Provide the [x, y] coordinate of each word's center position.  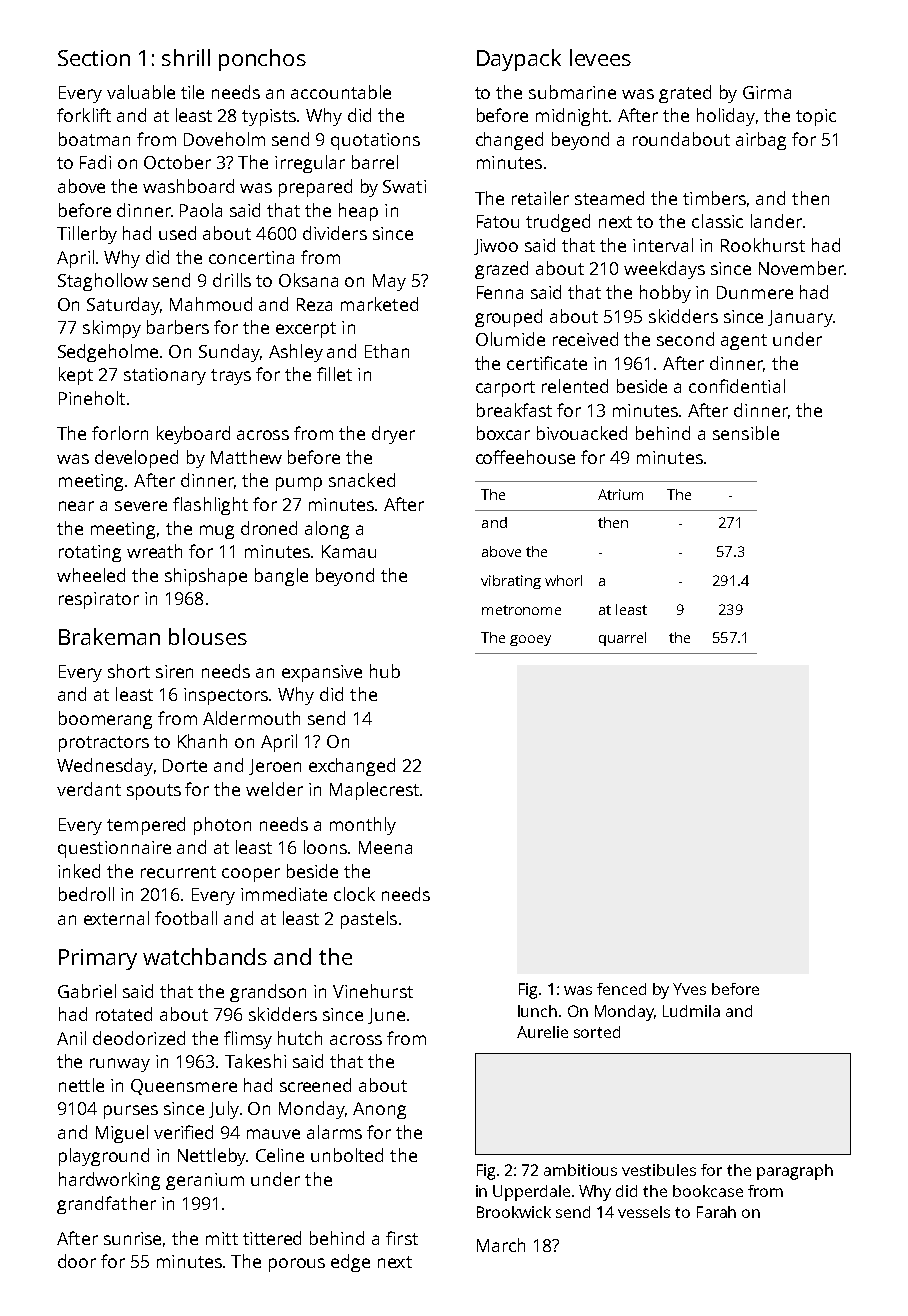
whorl [563, 580]
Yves [689, 989]
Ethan [387, 351]
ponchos [262, 60]
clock [354, 894]
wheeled [91, 575]
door [77, 1261]
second [685, 339]
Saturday [123, 306]
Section [94, 58]
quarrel [622, 639]
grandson [268, 993]
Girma [767, 92]
